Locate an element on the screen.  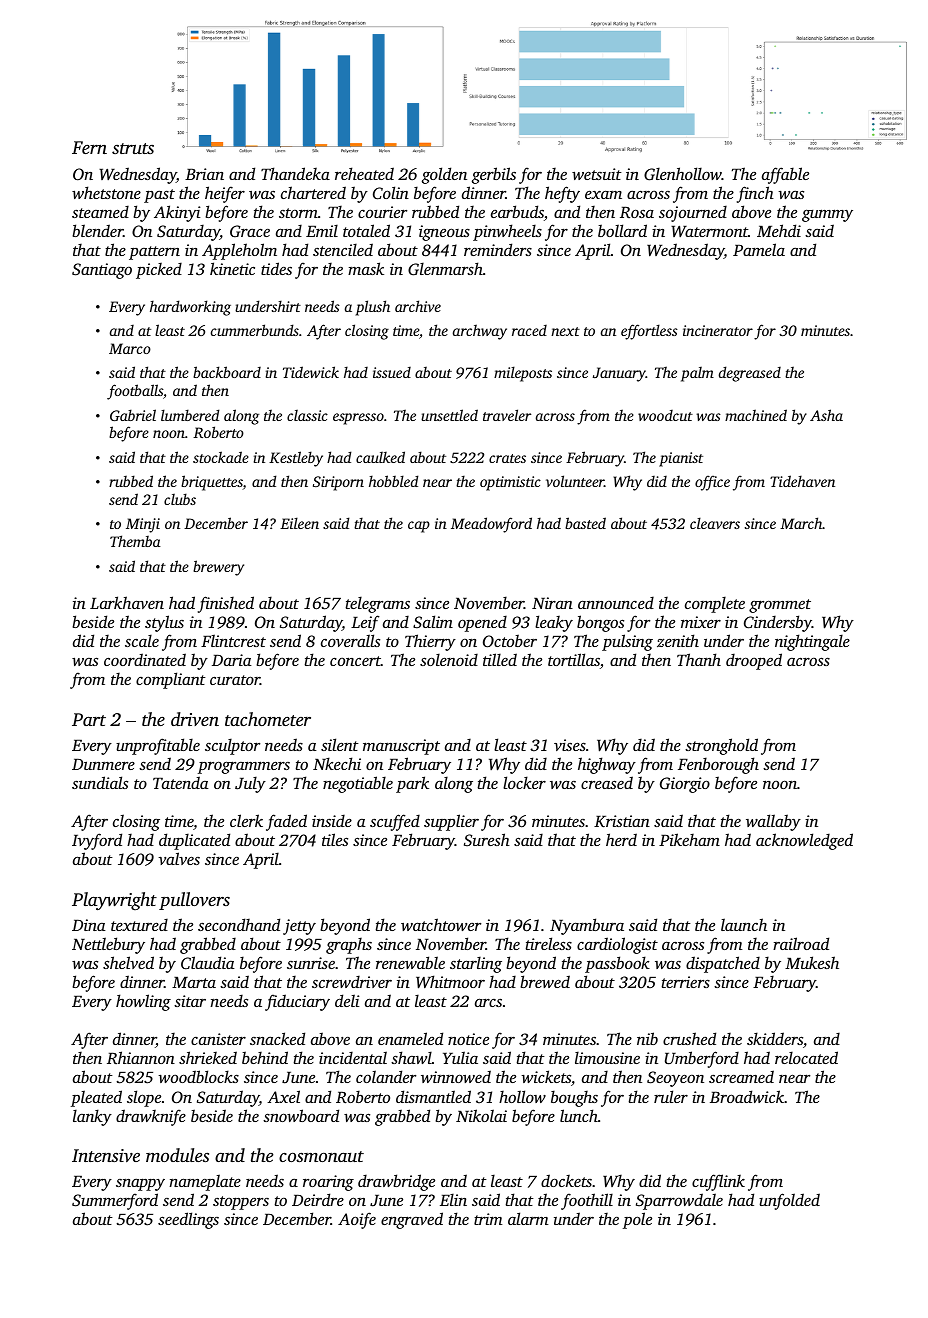
complete is located at coordinates (715, 604).
